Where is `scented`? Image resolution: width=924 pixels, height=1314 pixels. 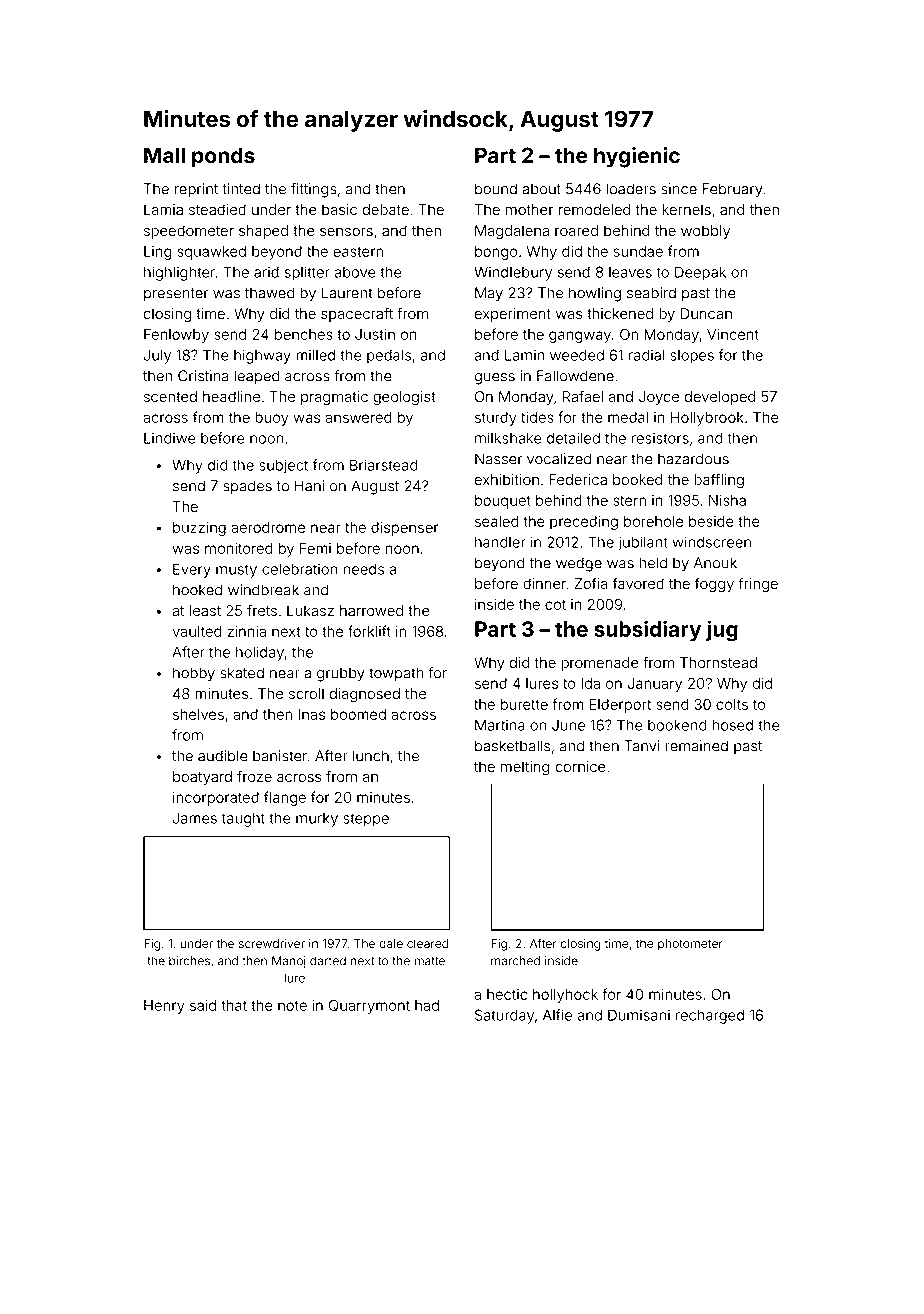 scented is located at coordinates (170, 396).
